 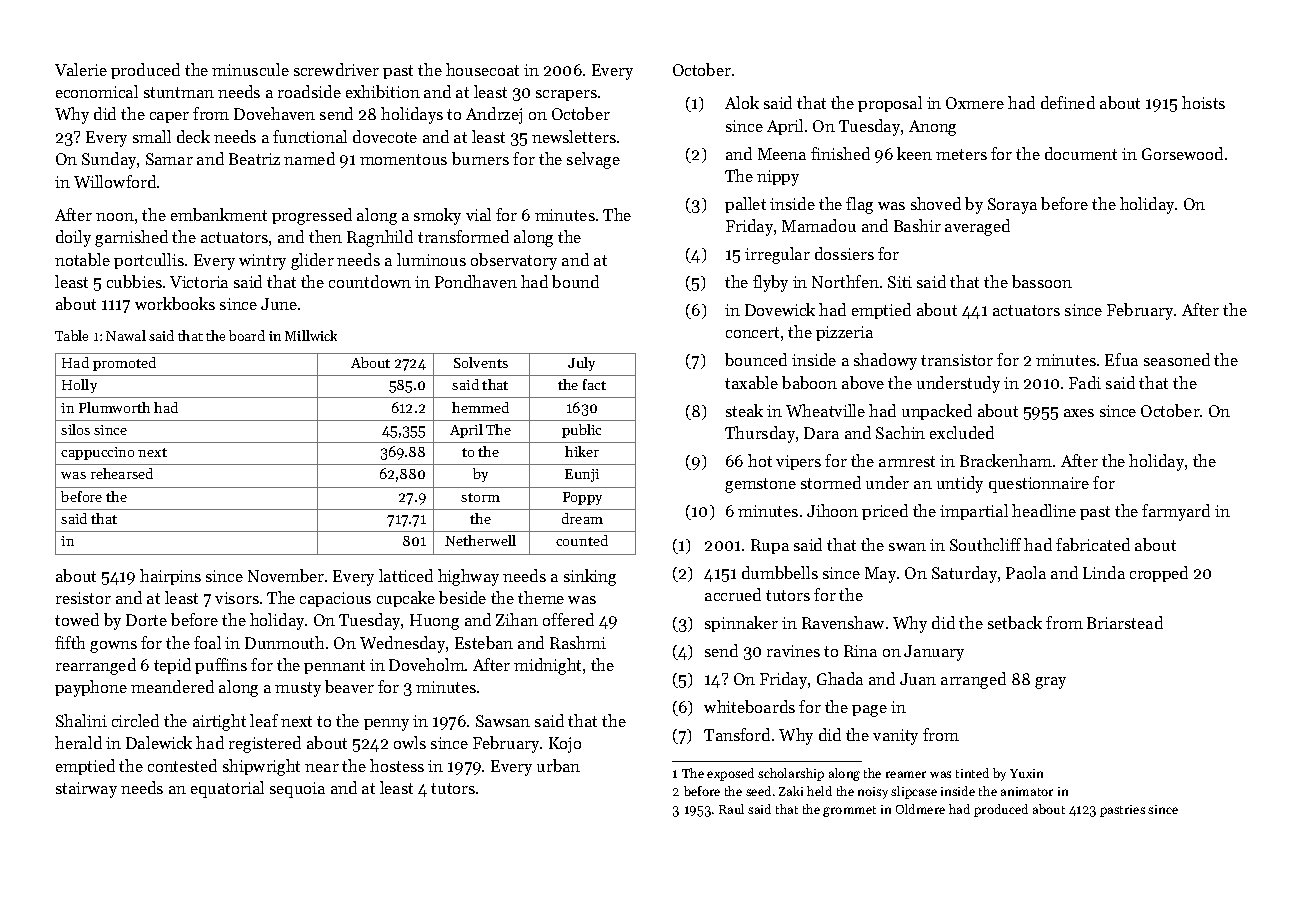 What do you see at coordinates (558, 765) in the screenshot?
I see `urban` at bounding box center [558, 765].
